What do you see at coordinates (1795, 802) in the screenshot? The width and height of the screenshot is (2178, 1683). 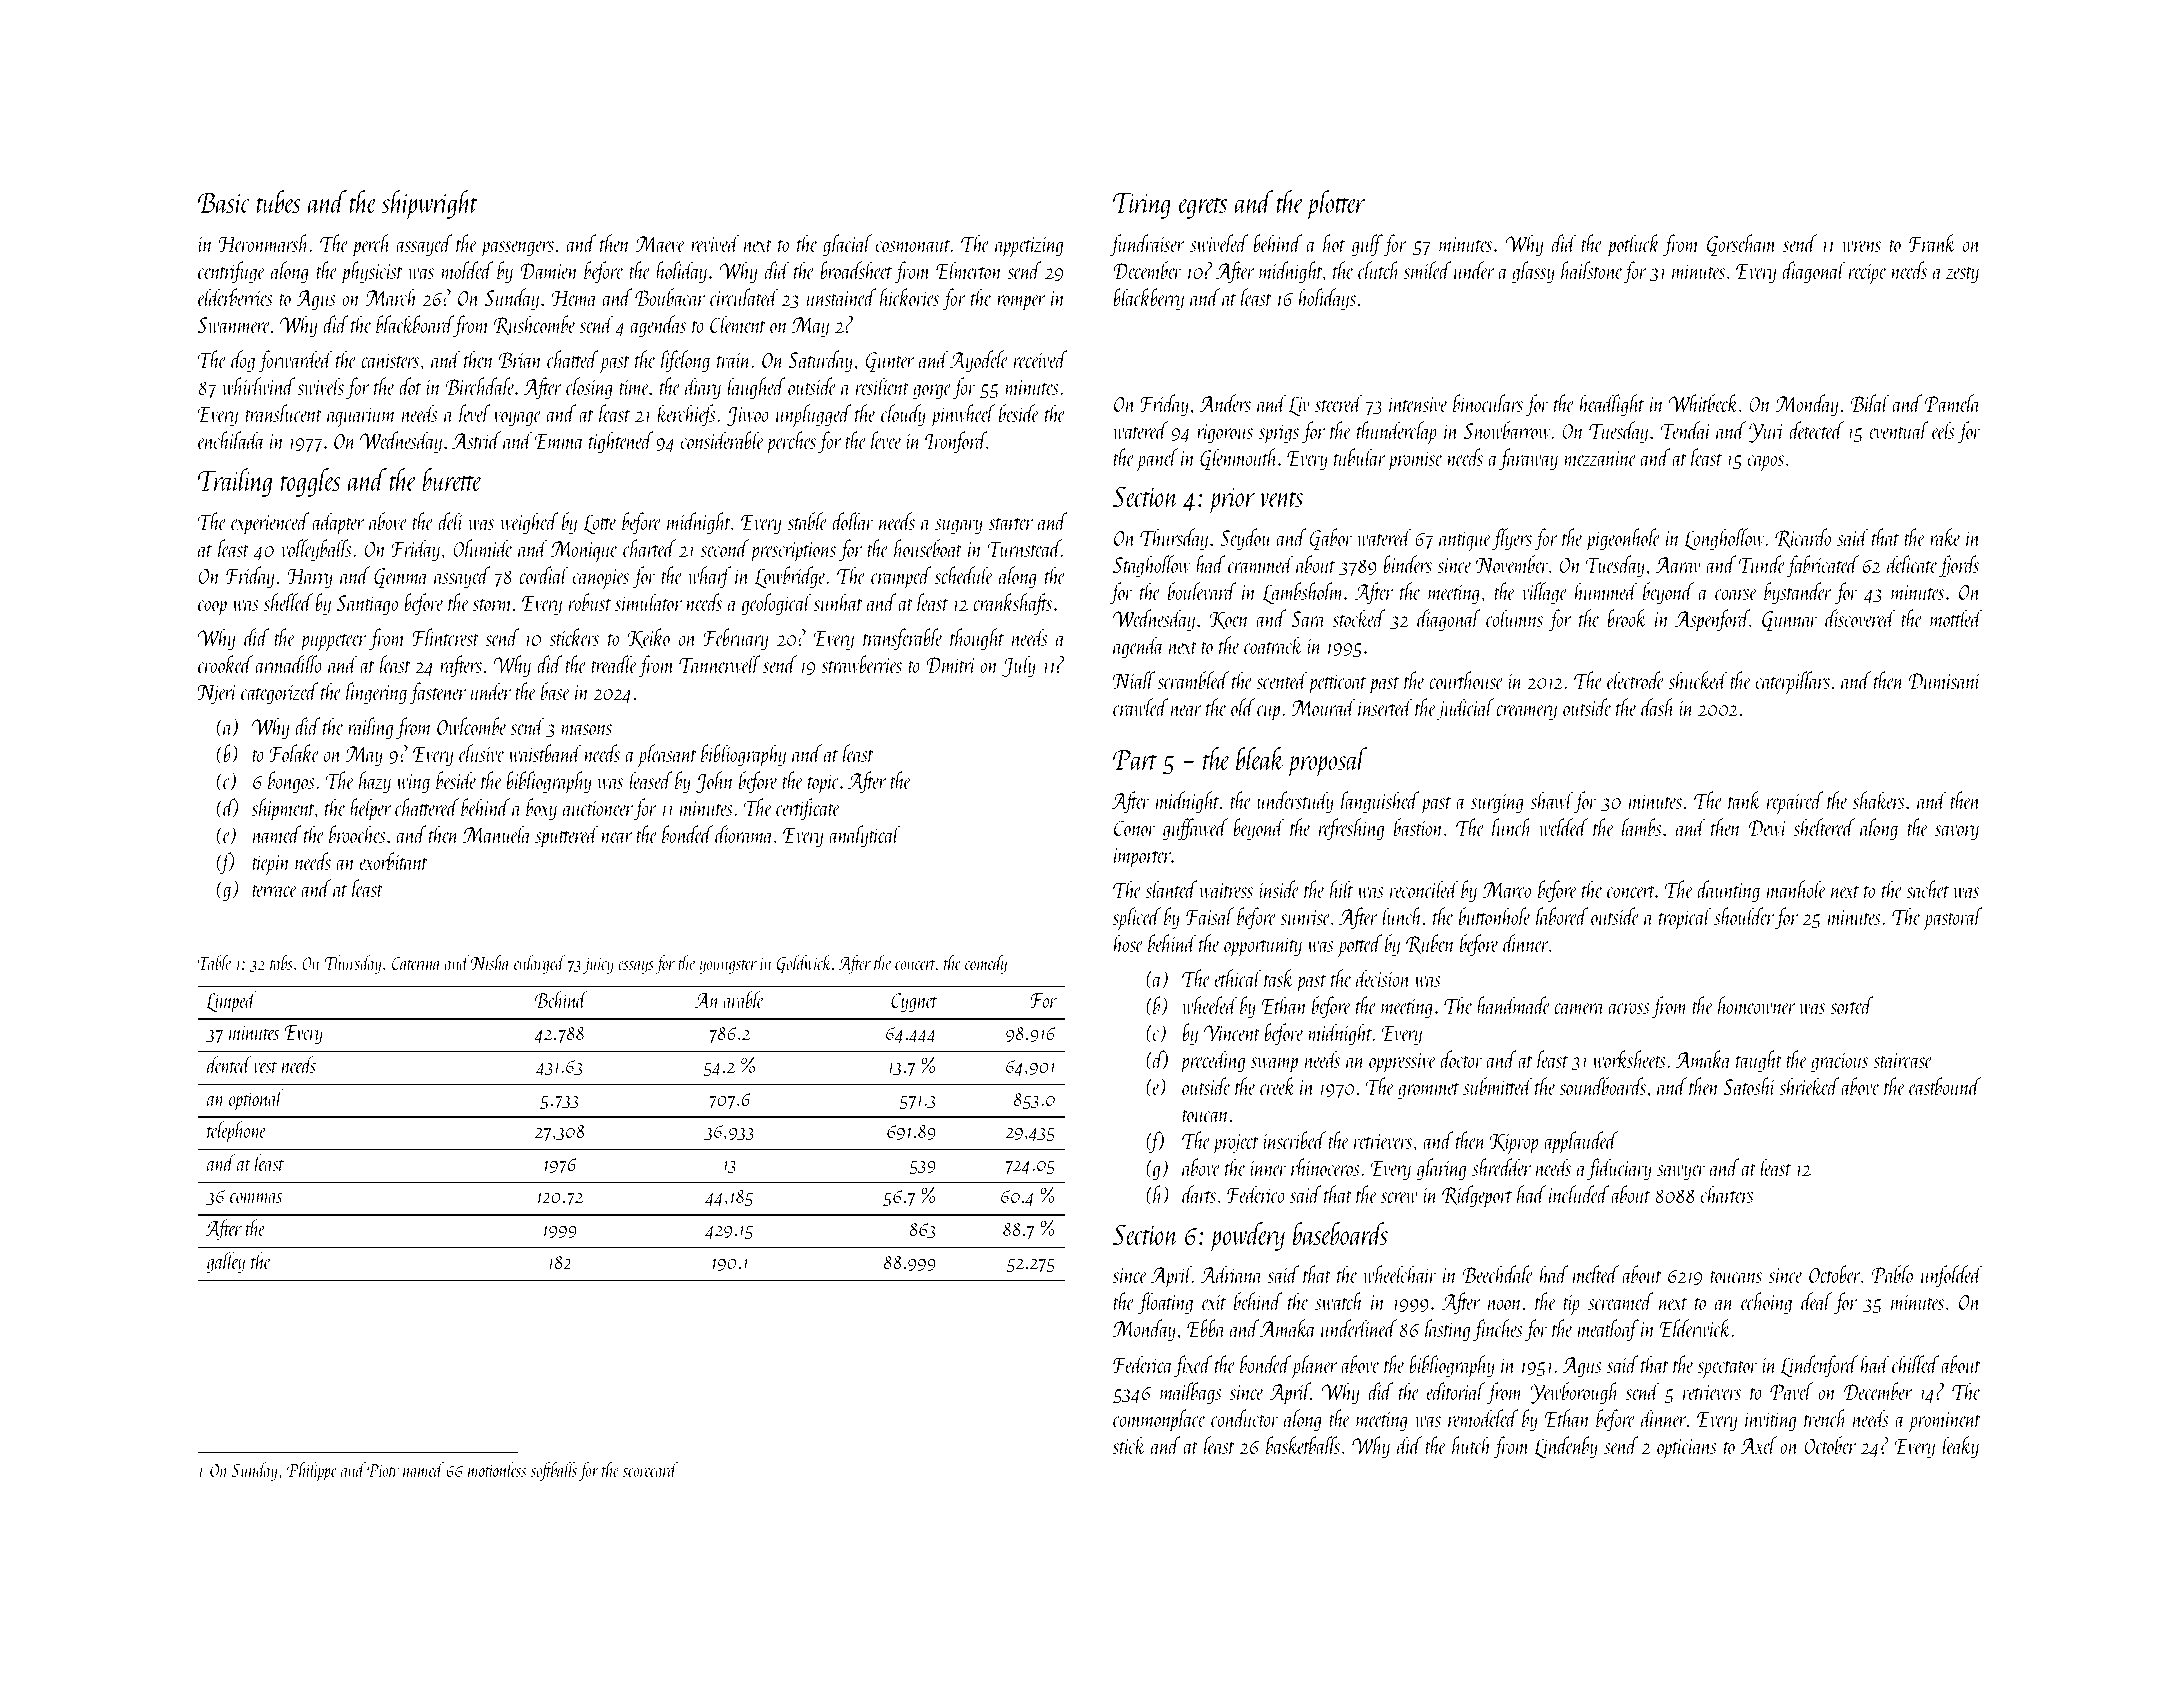 I see `repaired` at bounding box center [1795, 802].
